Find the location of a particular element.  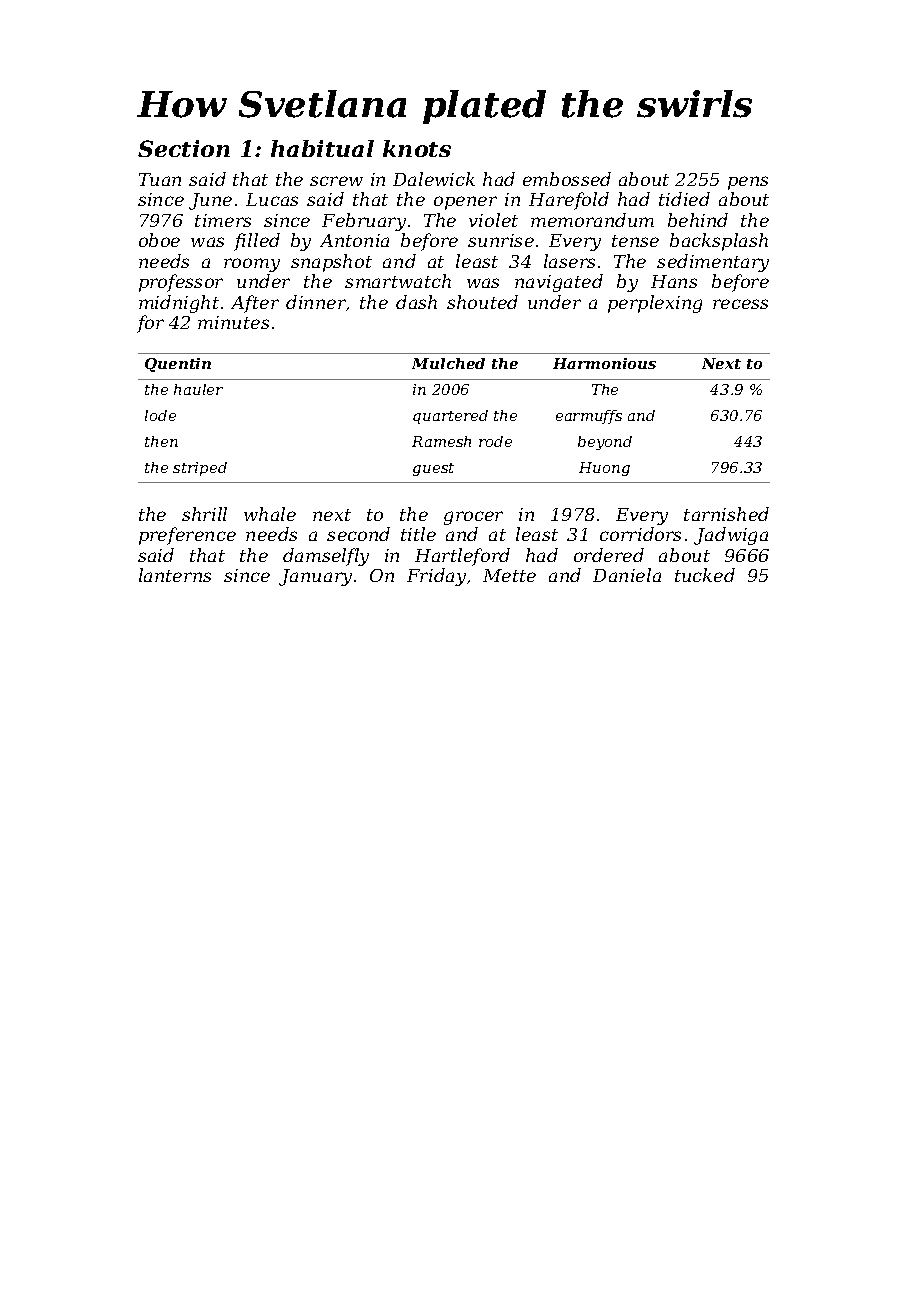

After is located at coordinates (255, 304).
